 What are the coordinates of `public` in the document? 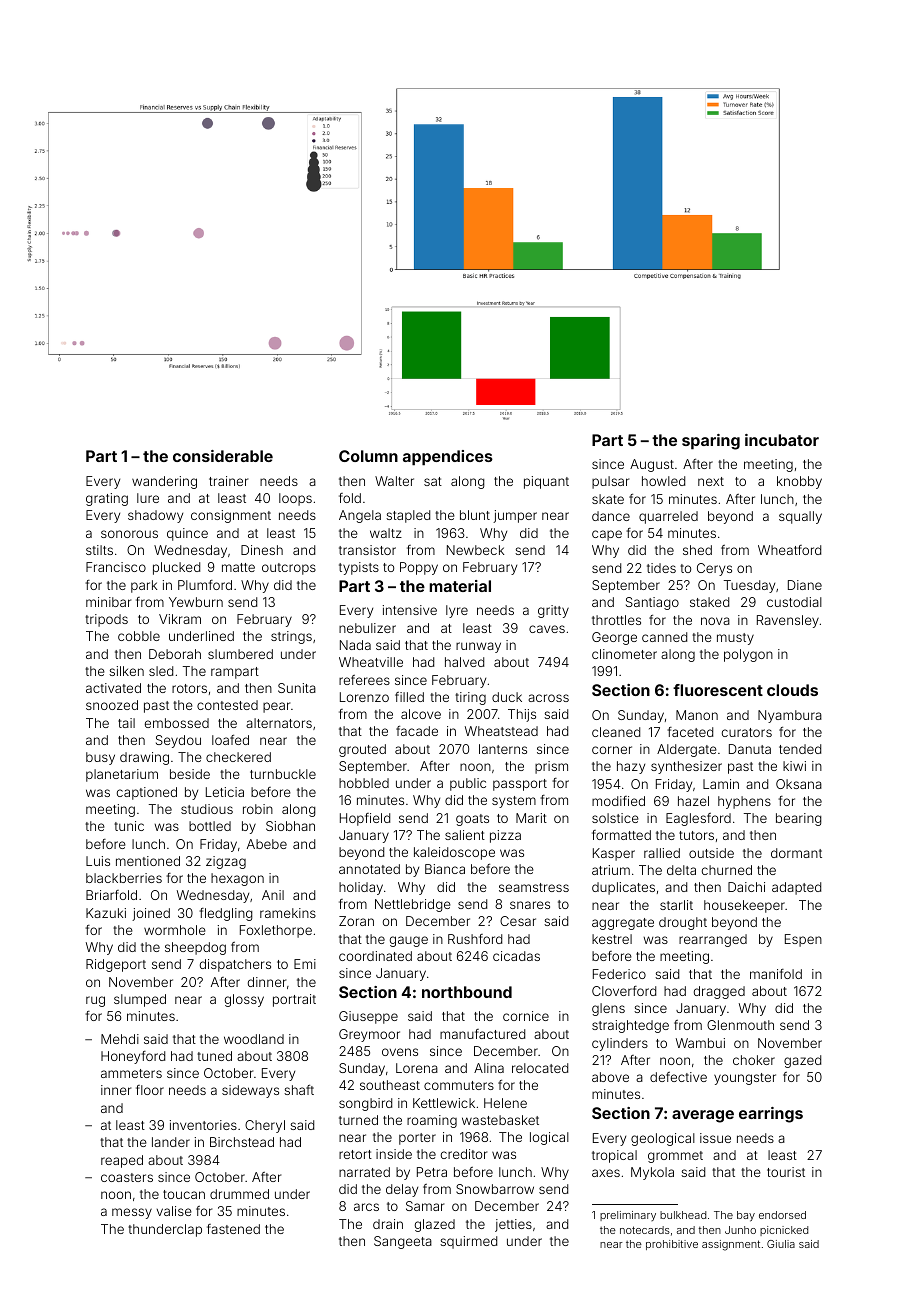 It's located at (468, 784).
